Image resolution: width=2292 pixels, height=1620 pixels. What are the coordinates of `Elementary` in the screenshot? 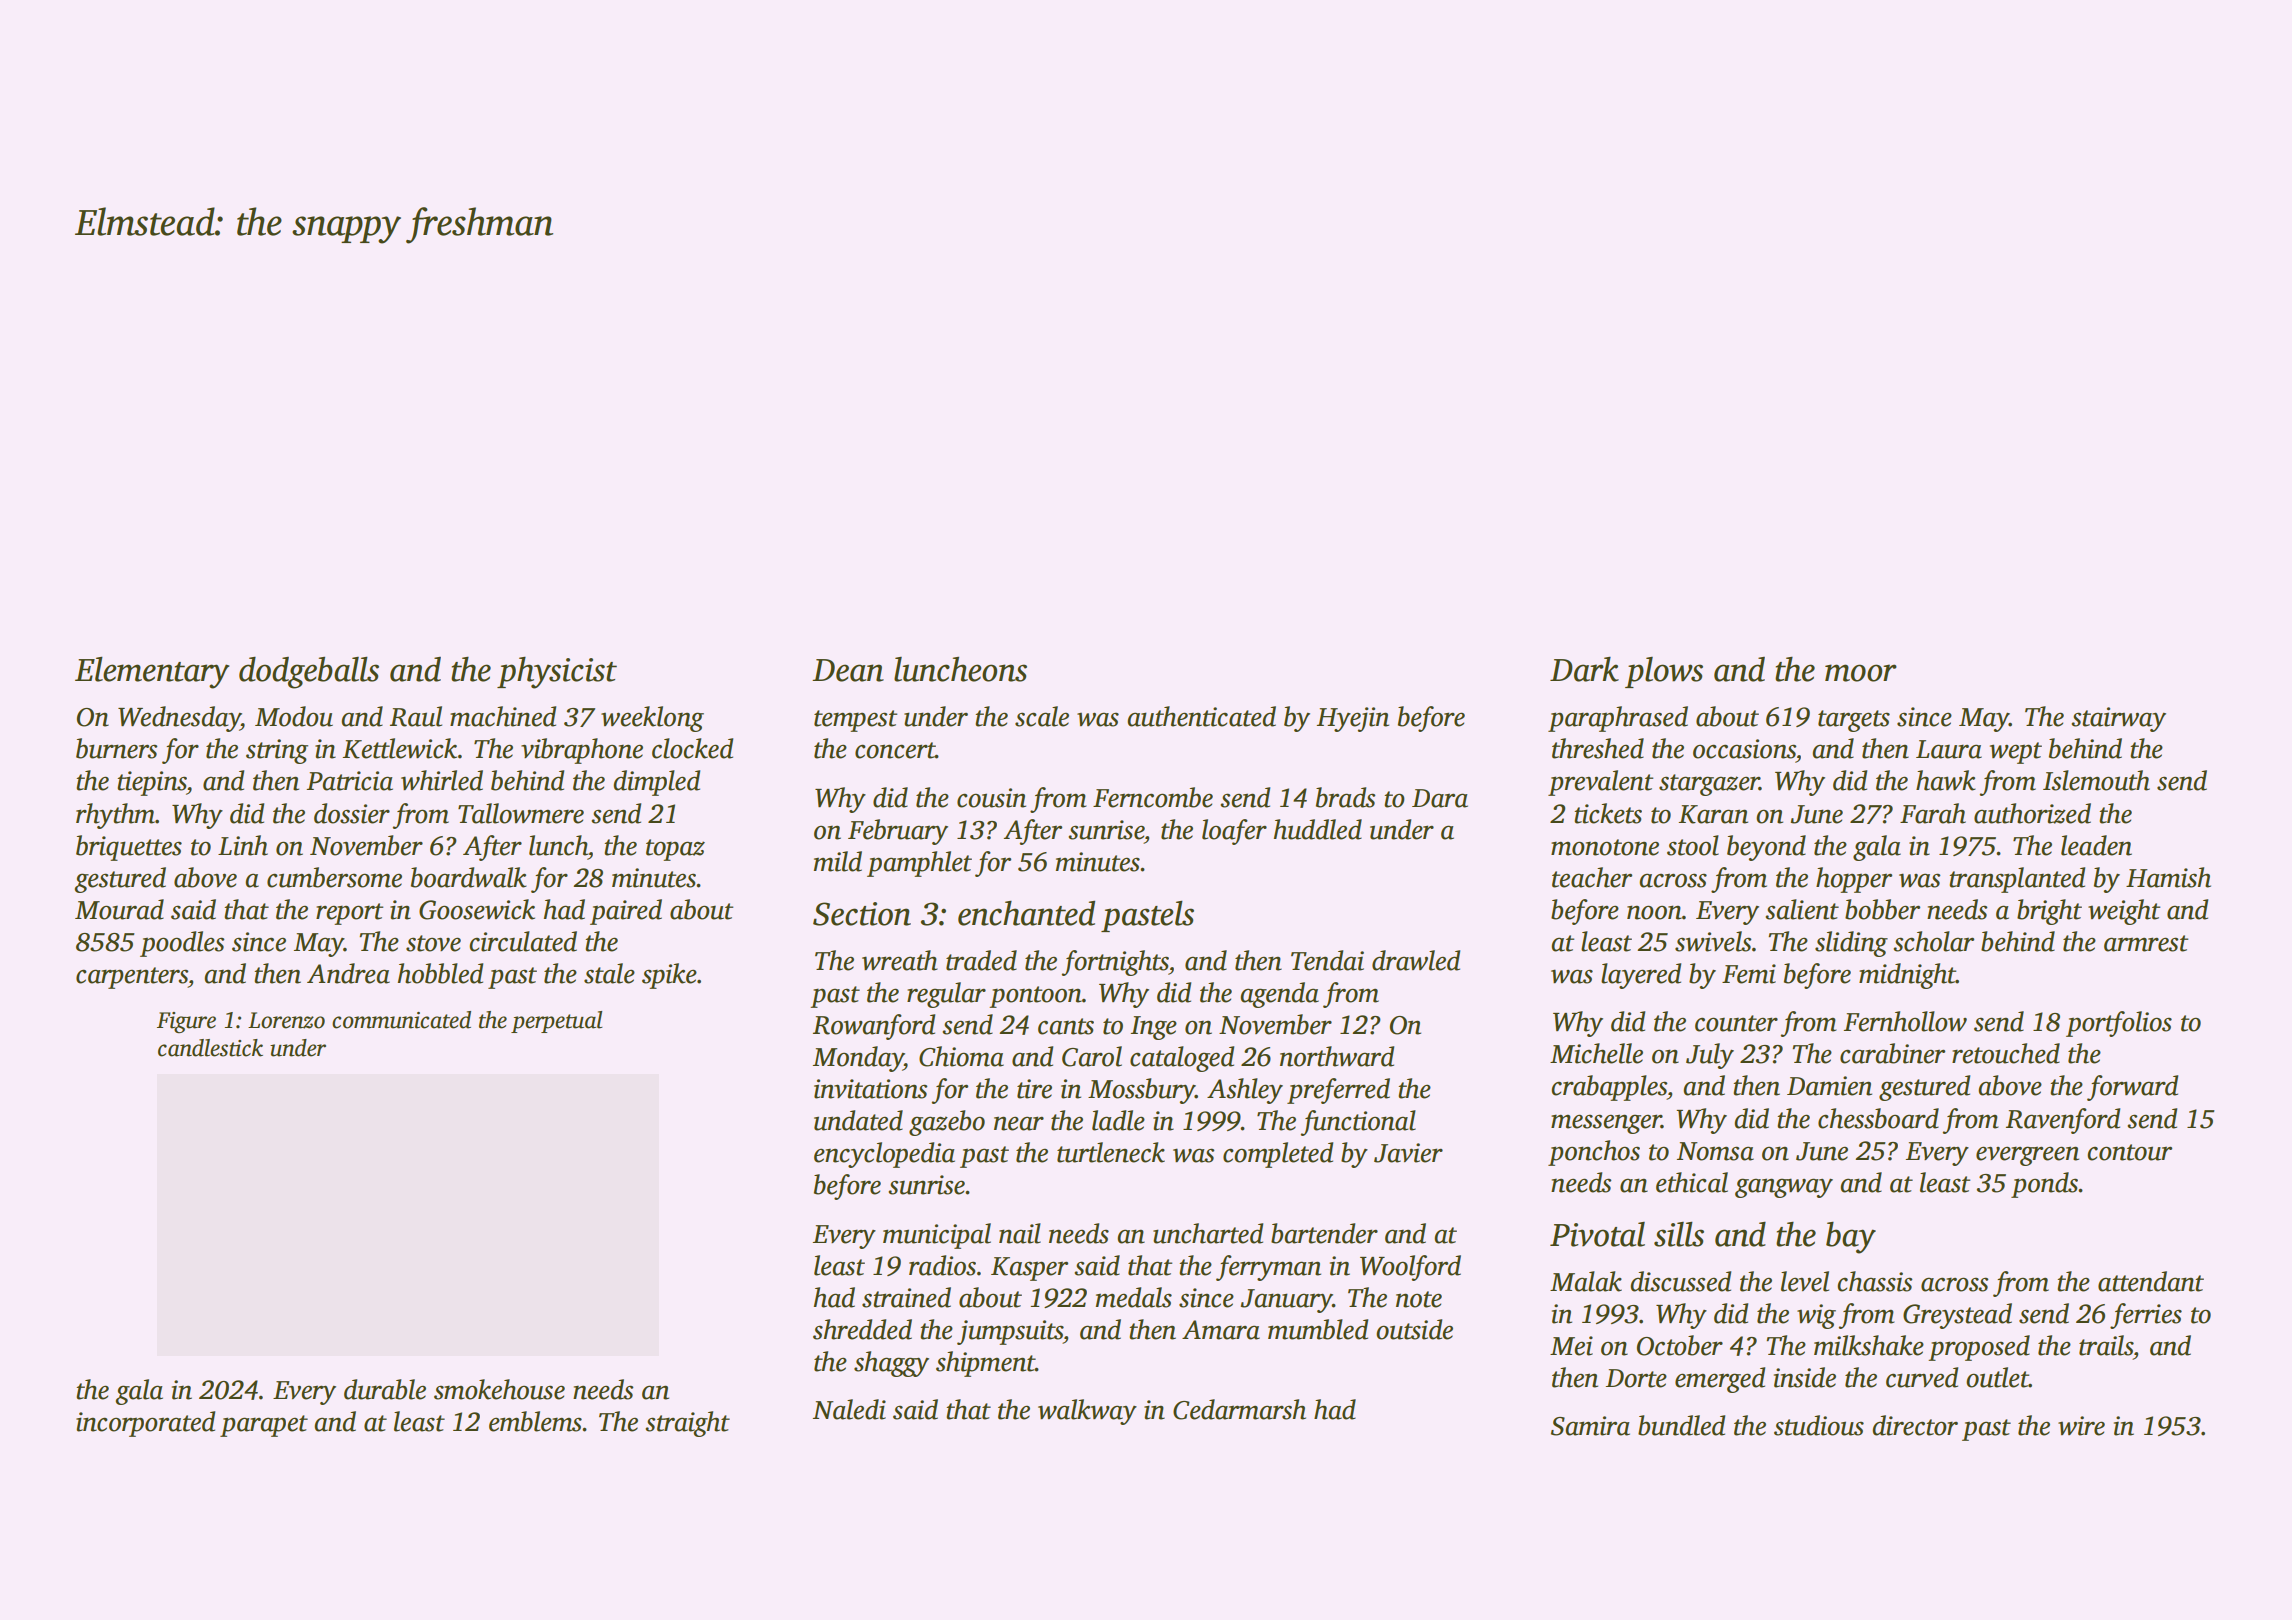 It's located at (152, 673).
